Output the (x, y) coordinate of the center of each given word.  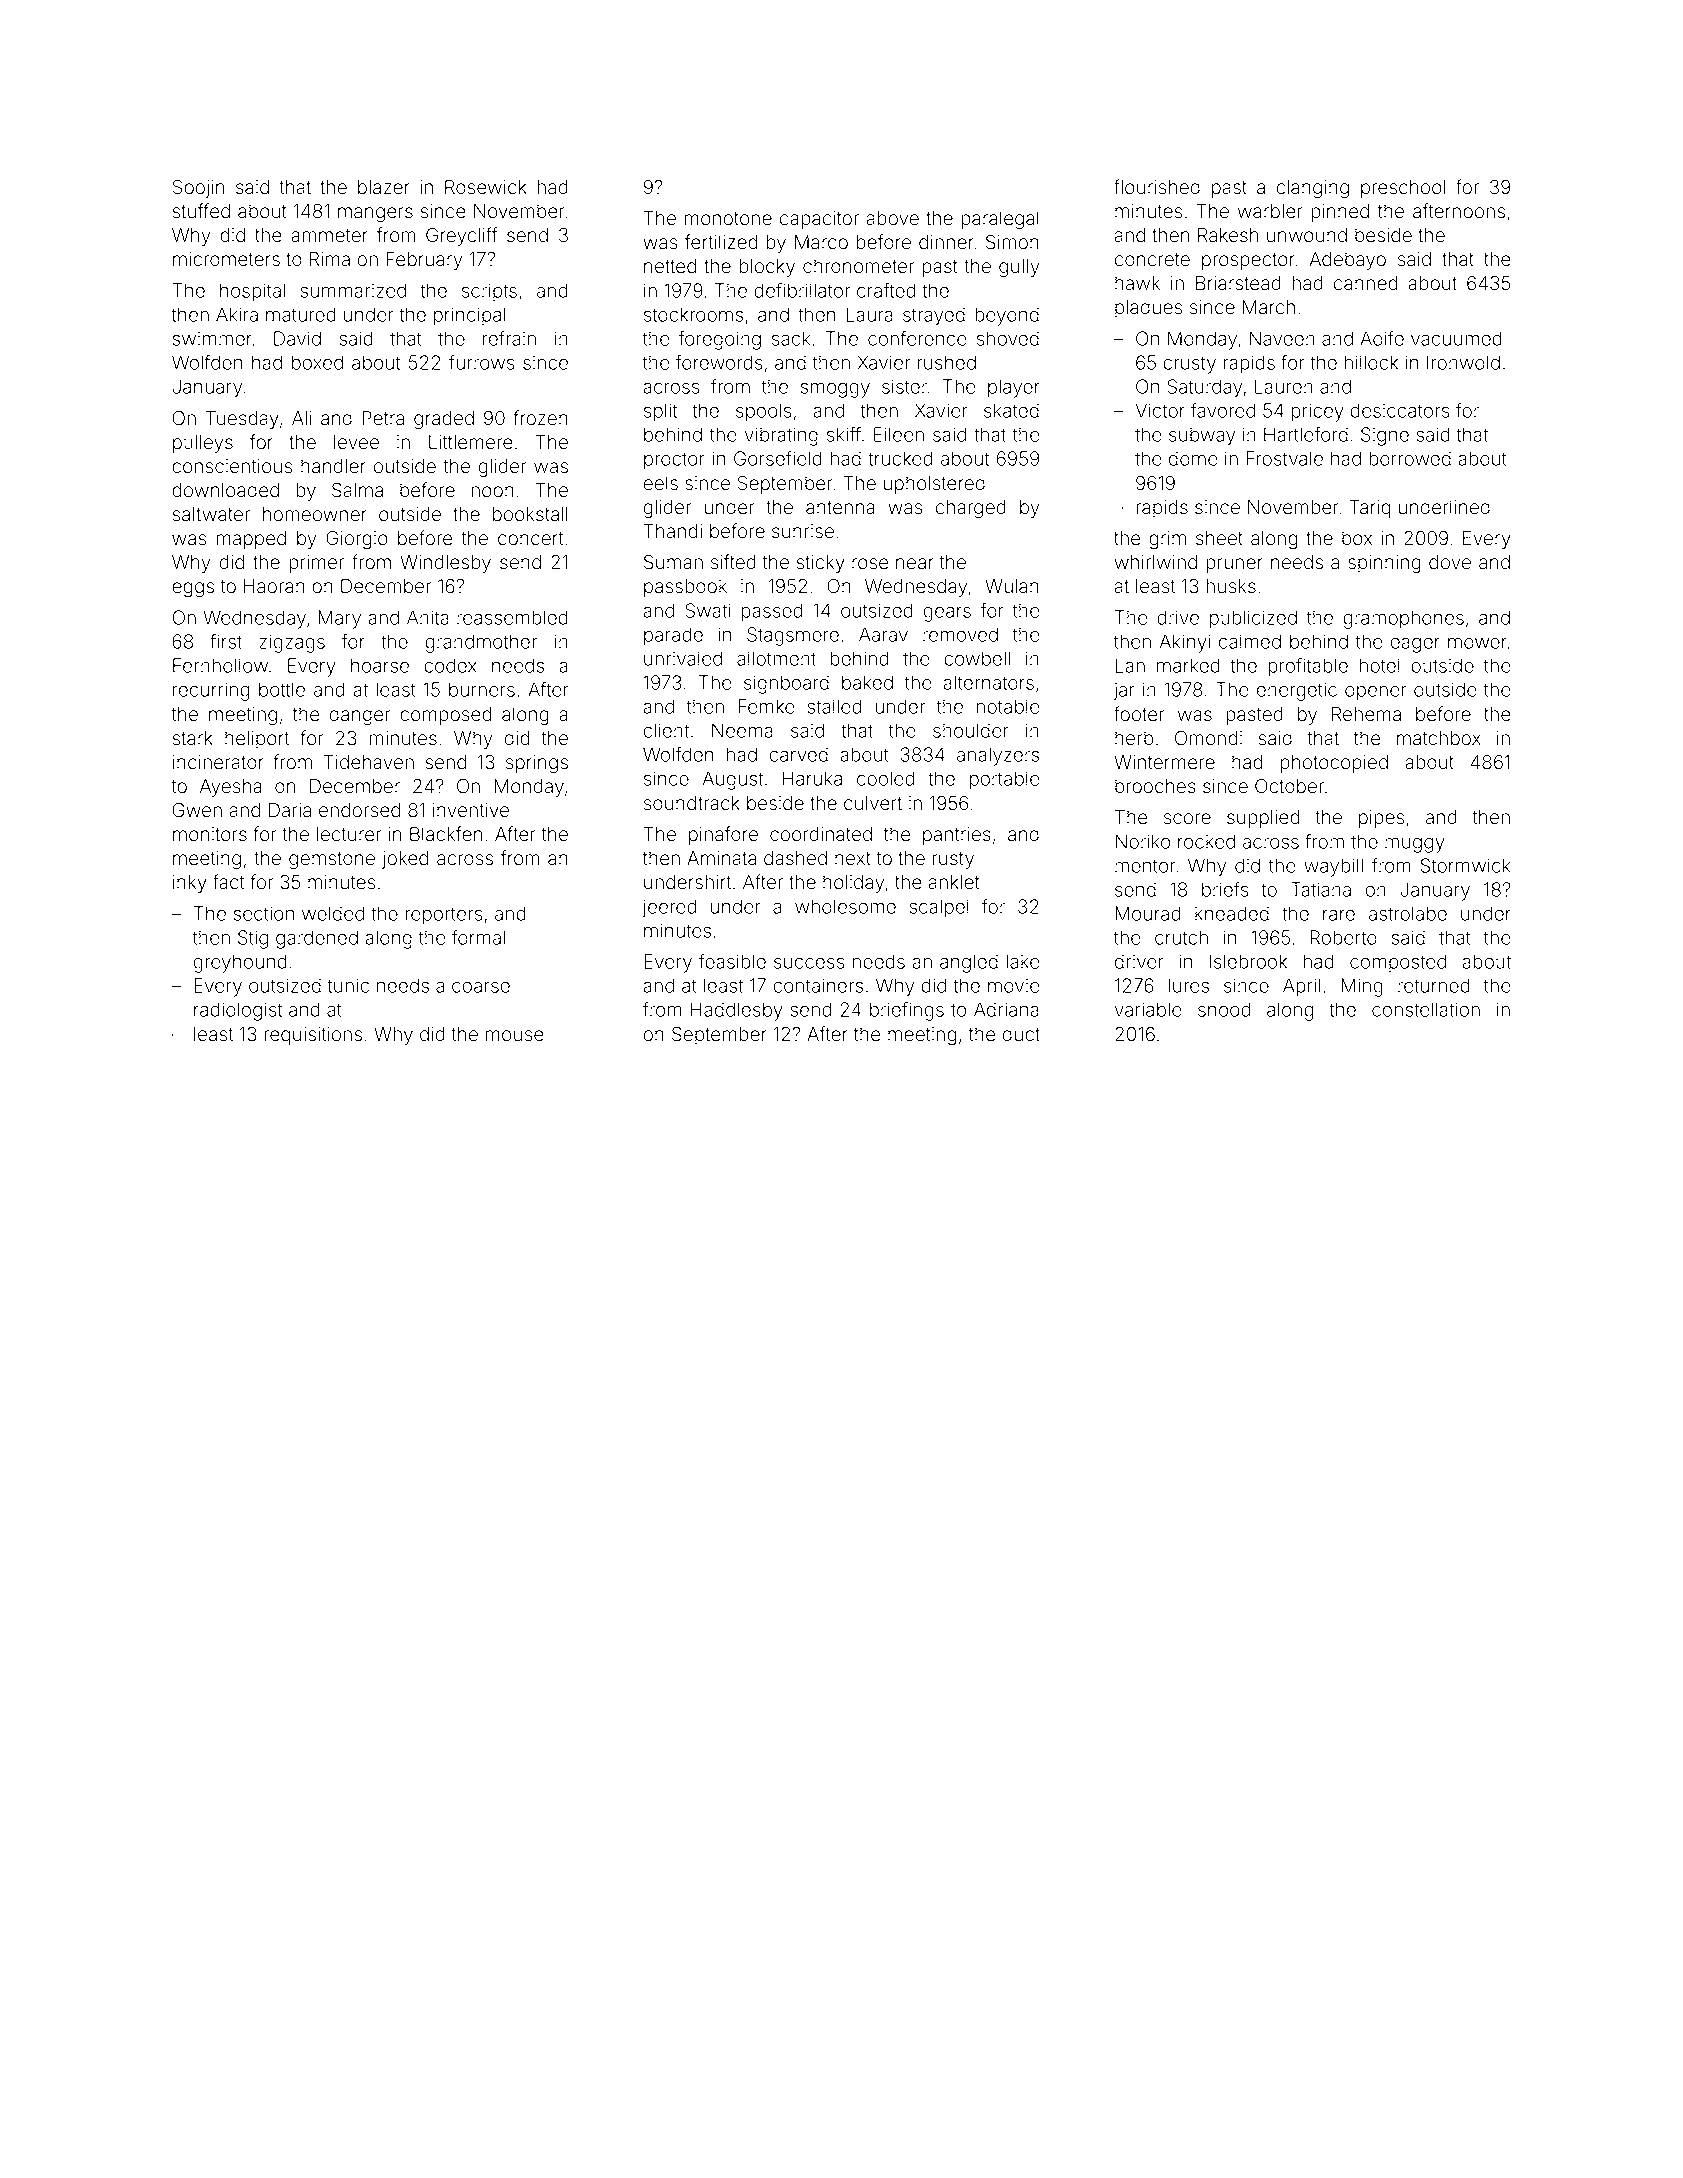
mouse (515, 1036)
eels (660, 483)
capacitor (819, 220)
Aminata (721, 858)
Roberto (1343, 937)
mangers (375, 215)
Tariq (1370, 509)
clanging (1312, 189)
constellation (1426, 1009)
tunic (348, 985)
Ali (301, 418)
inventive (471, 810)
